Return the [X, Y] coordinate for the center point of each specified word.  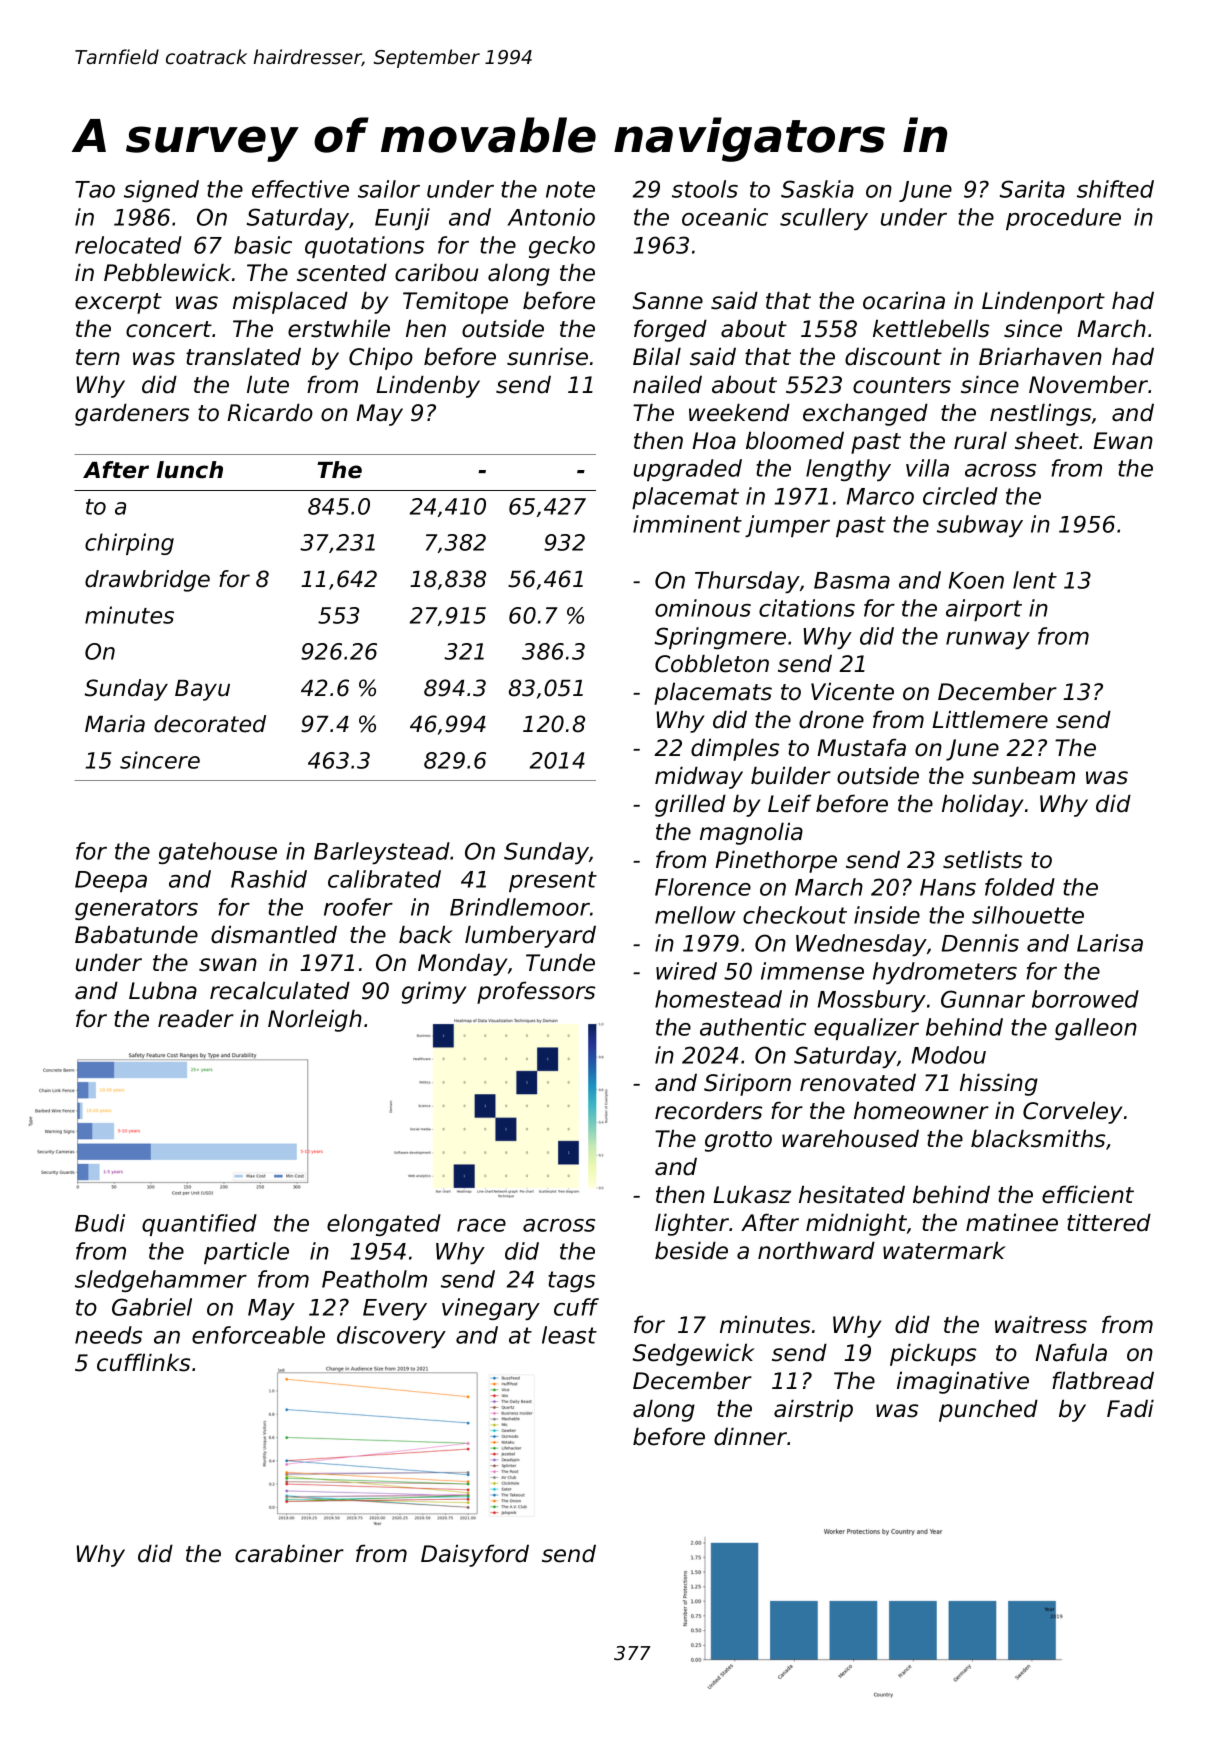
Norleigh [315, 1020]
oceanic [725, 217]
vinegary [491, 1309]
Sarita [1032, 189]
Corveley [1072, 1112]
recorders [708, 1110]
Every [395, 1309]
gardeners [132, 414]
